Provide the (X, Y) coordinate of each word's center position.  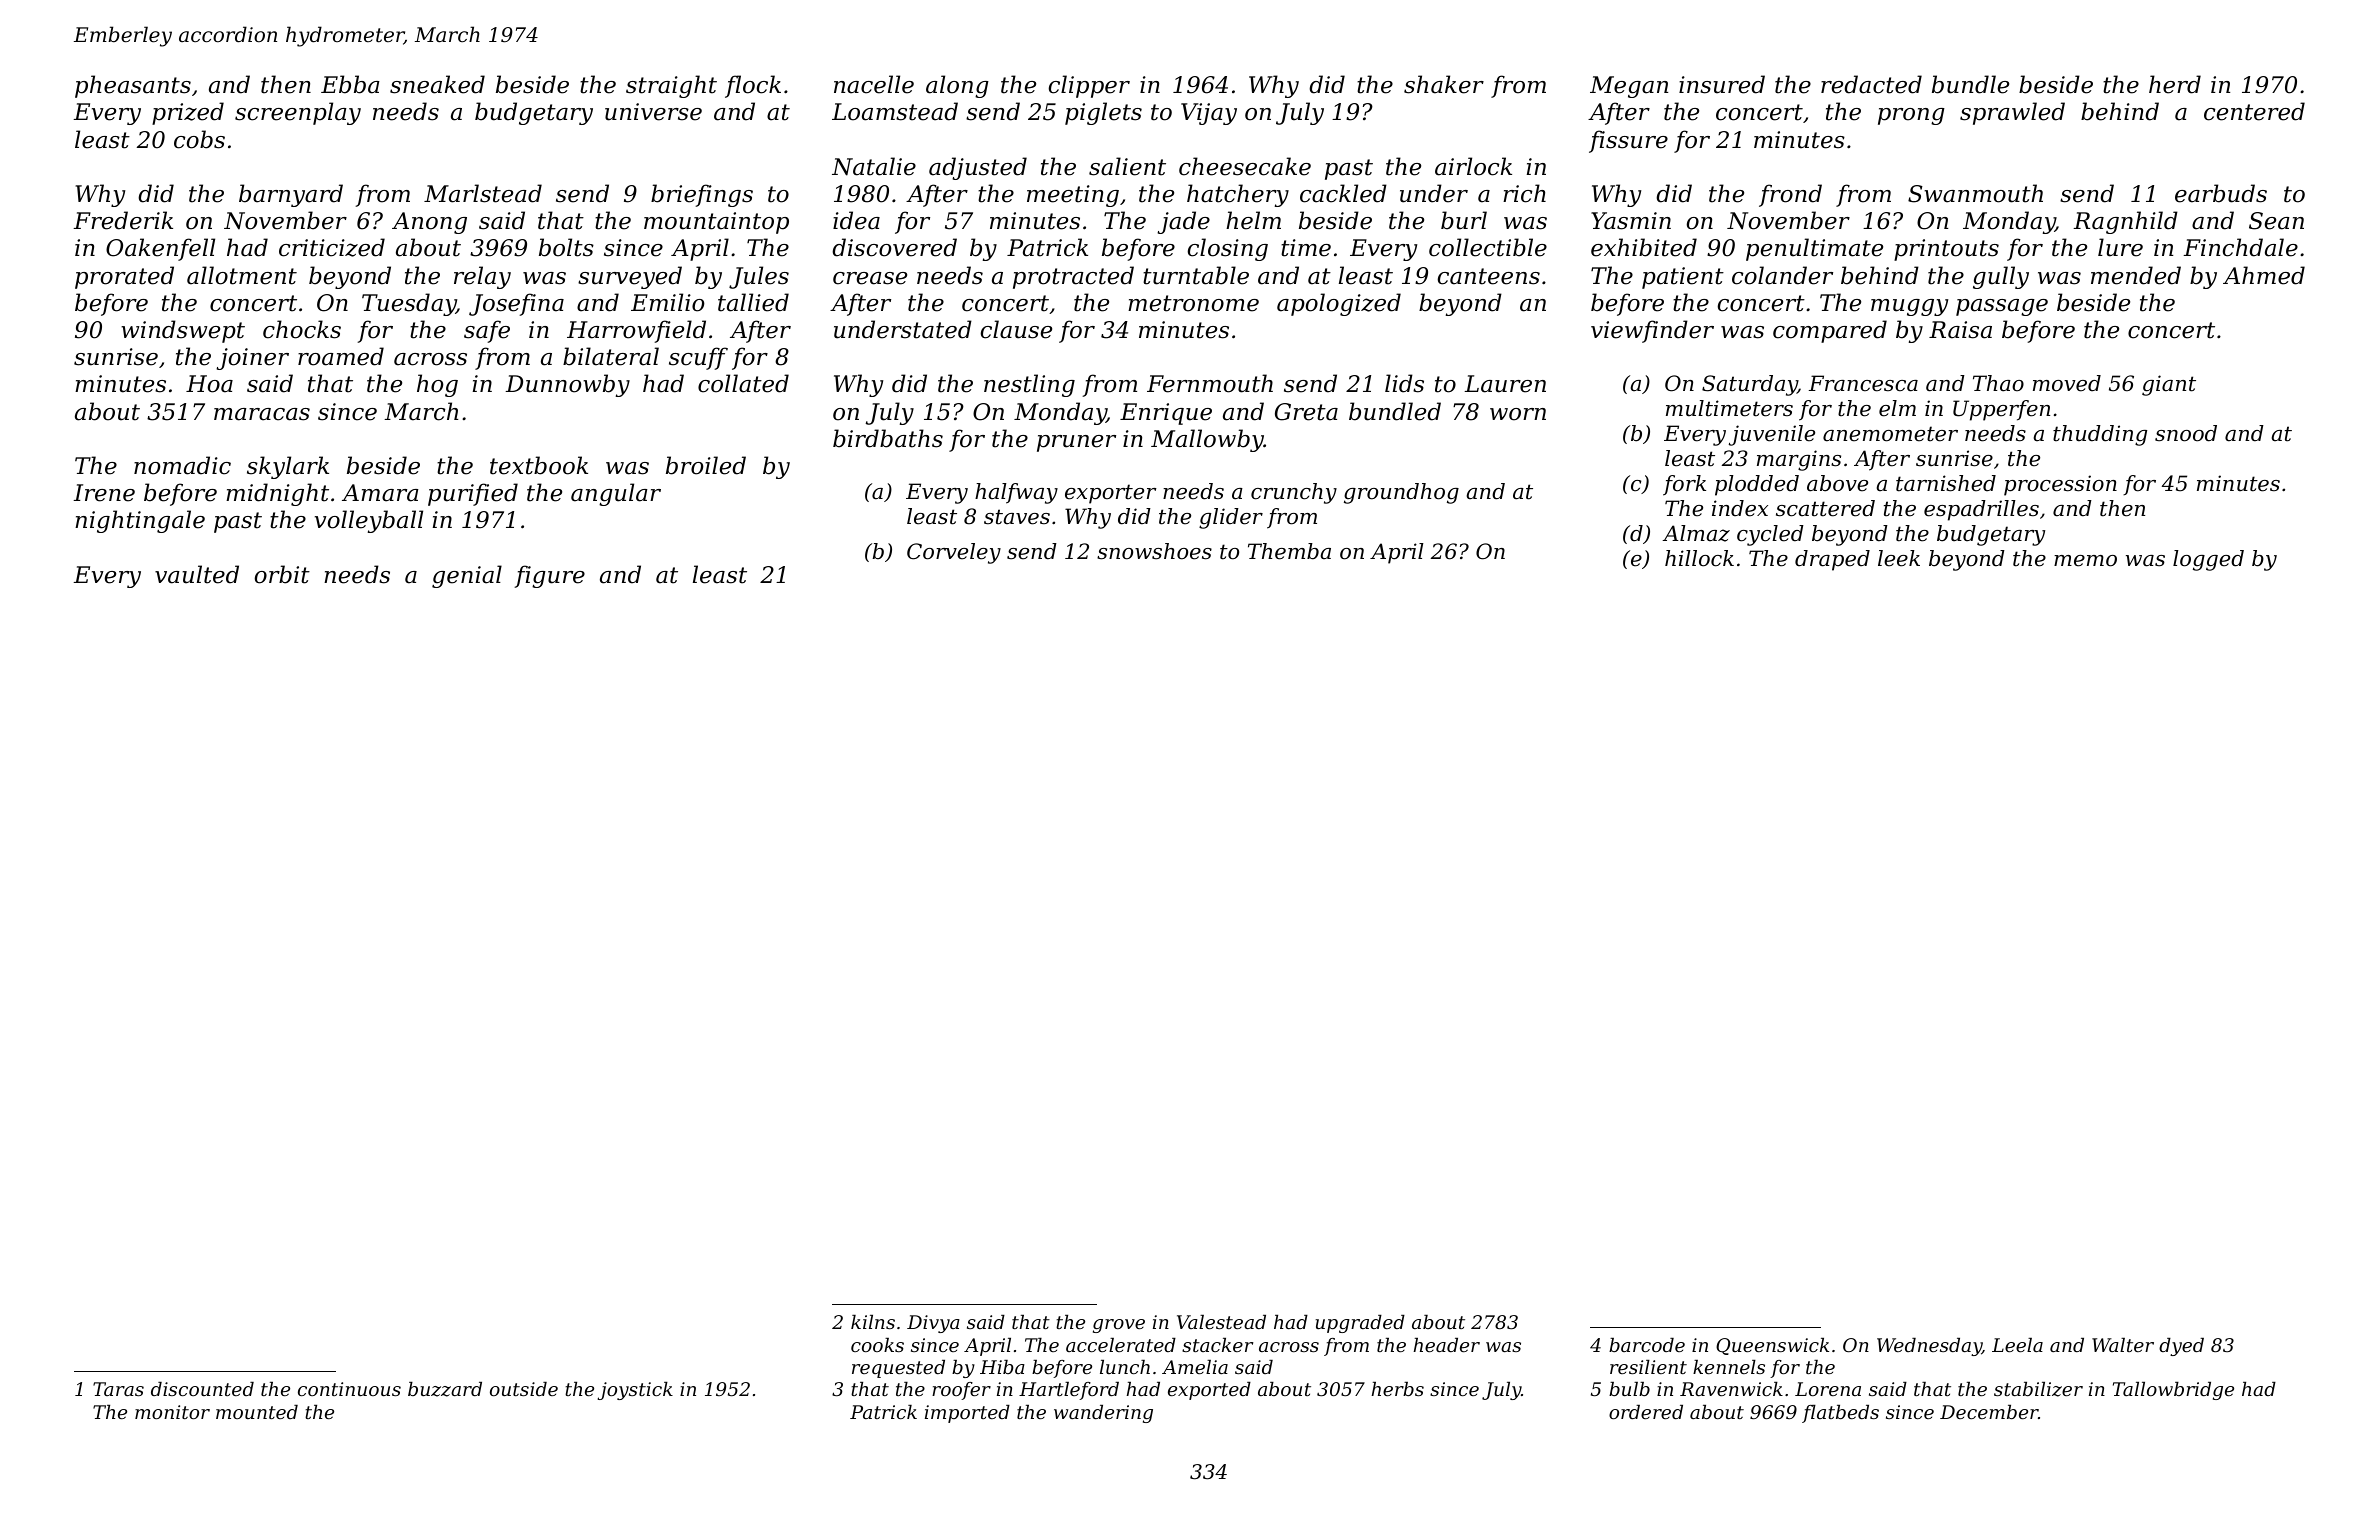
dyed (2181, 1347)
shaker (1444, 84)
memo (2085, 561)
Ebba (350, 84)
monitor (172, 1412)
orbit (282, 574)
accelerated (1121, 1345)
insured (1722, 84)
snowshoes (1154, 551)
